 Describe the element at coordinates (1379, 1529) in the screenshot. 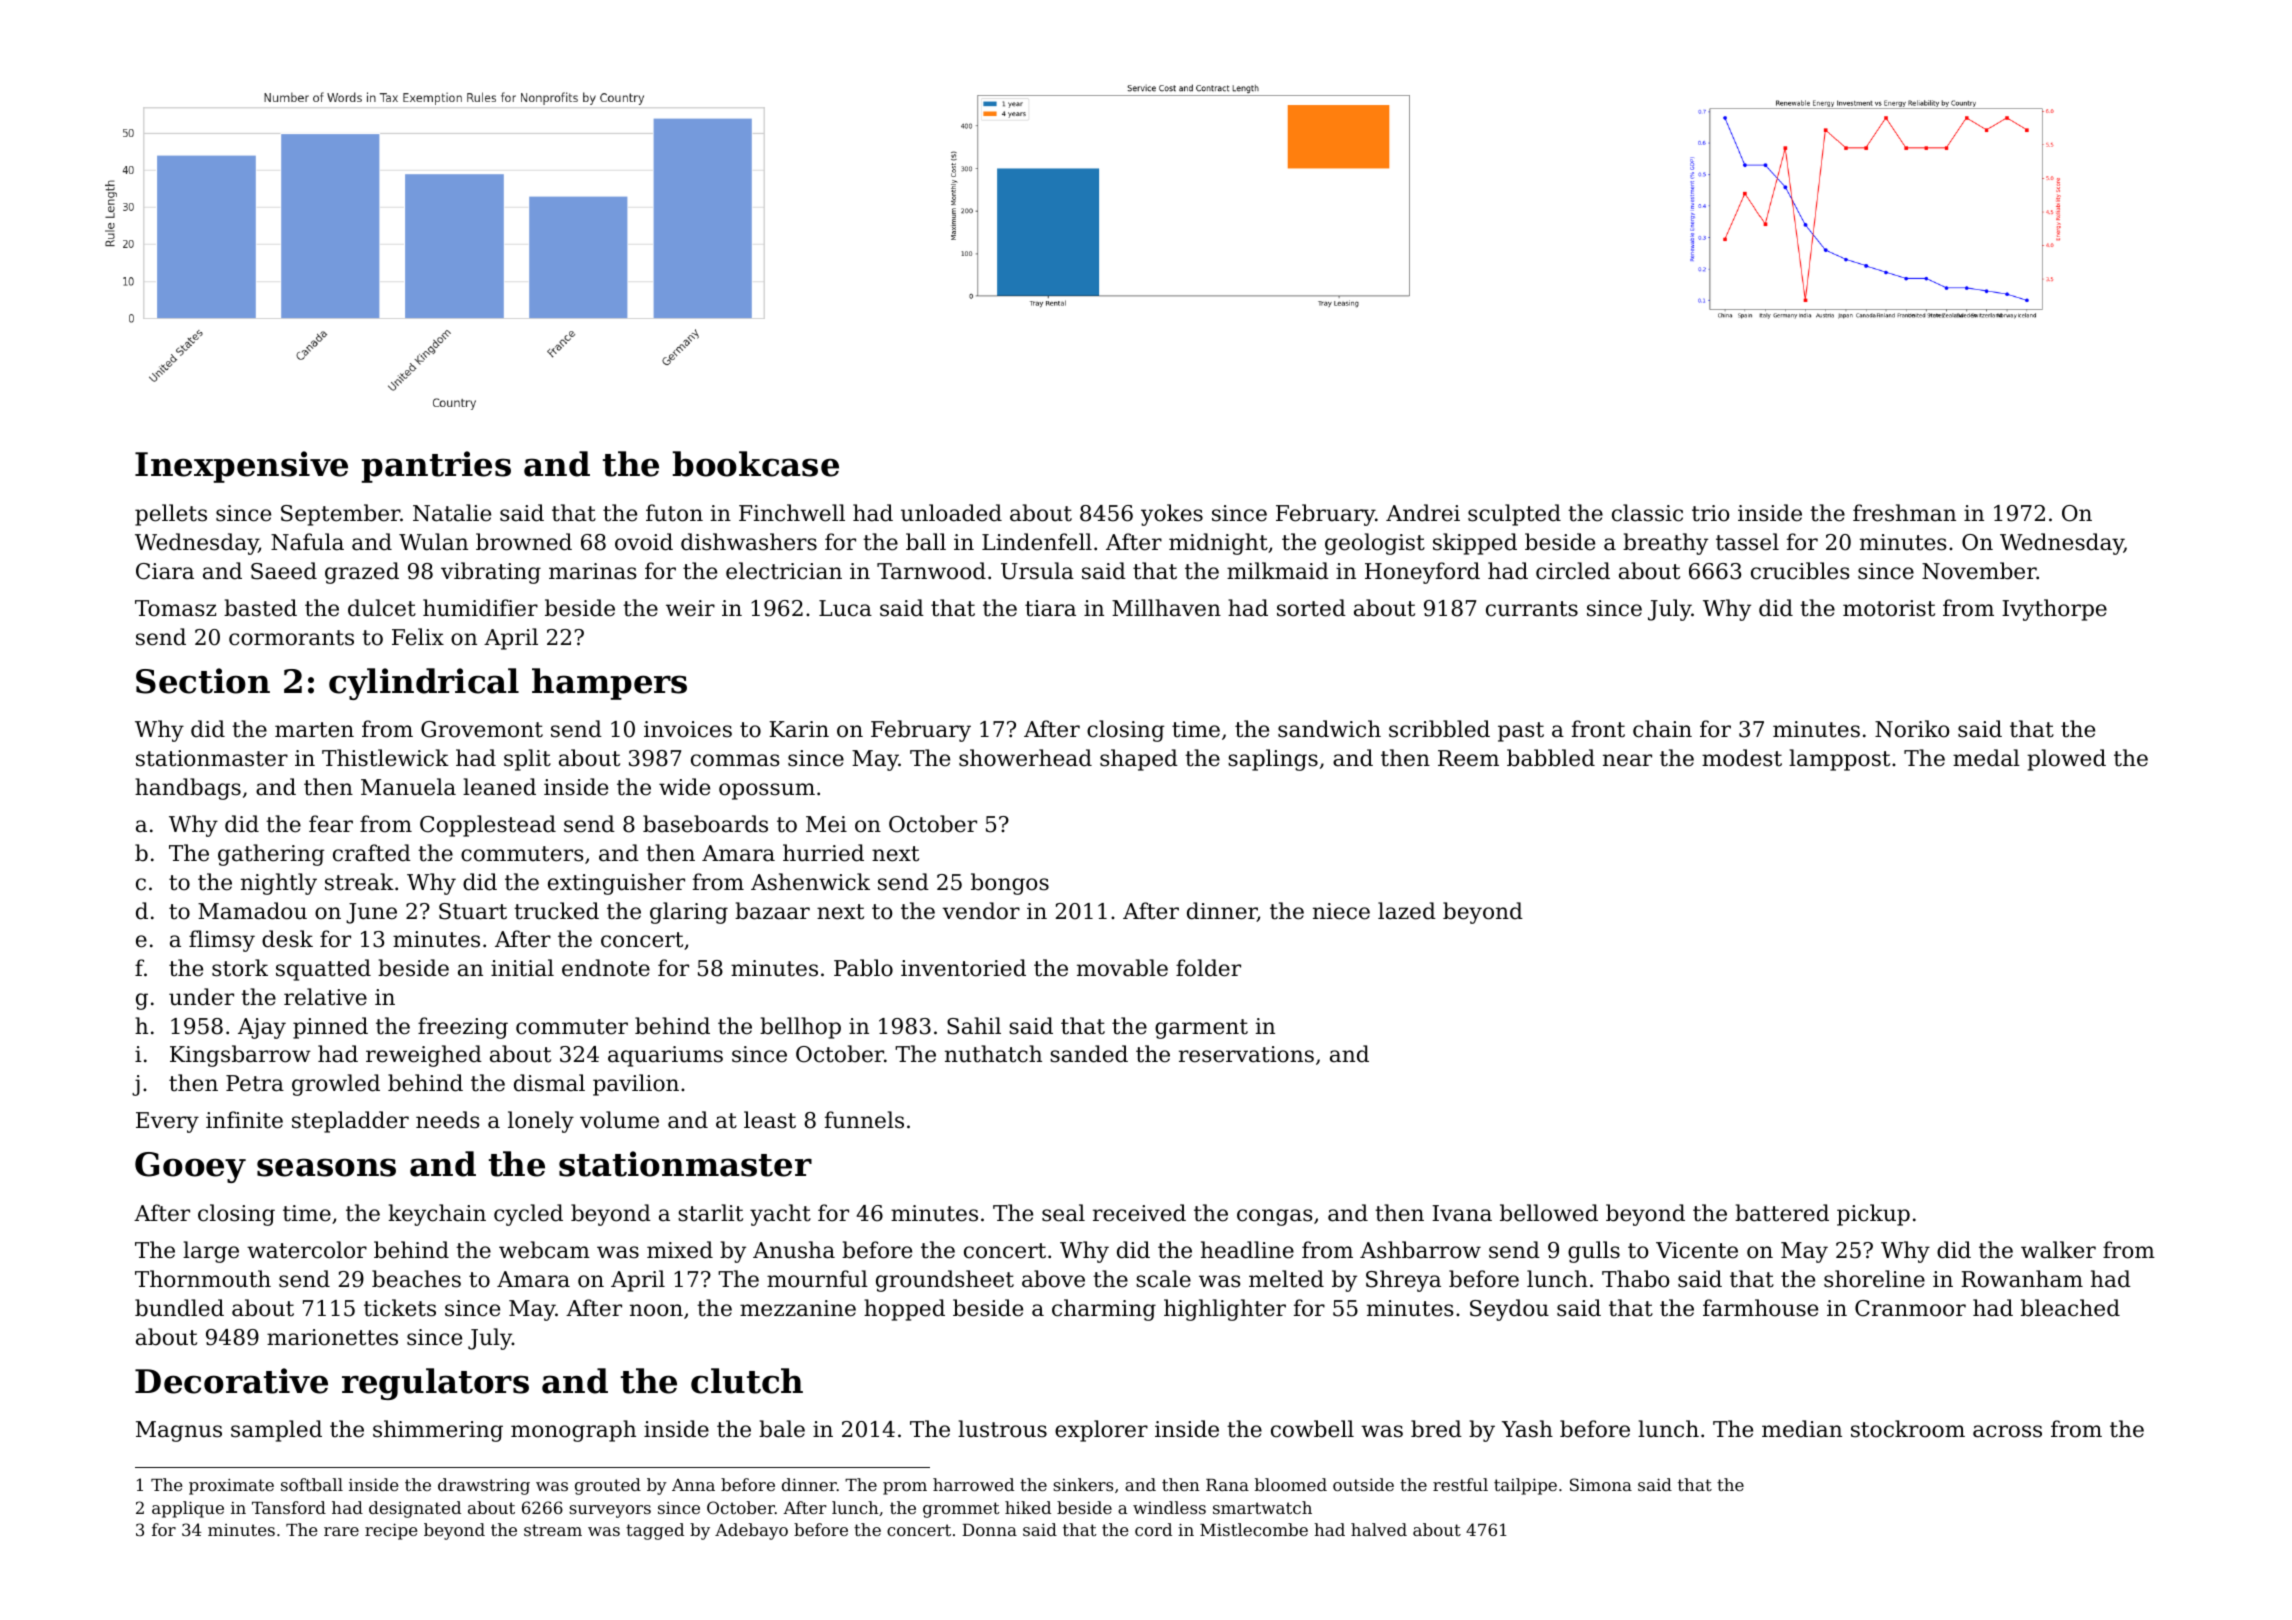

I see `halved` at that location.
